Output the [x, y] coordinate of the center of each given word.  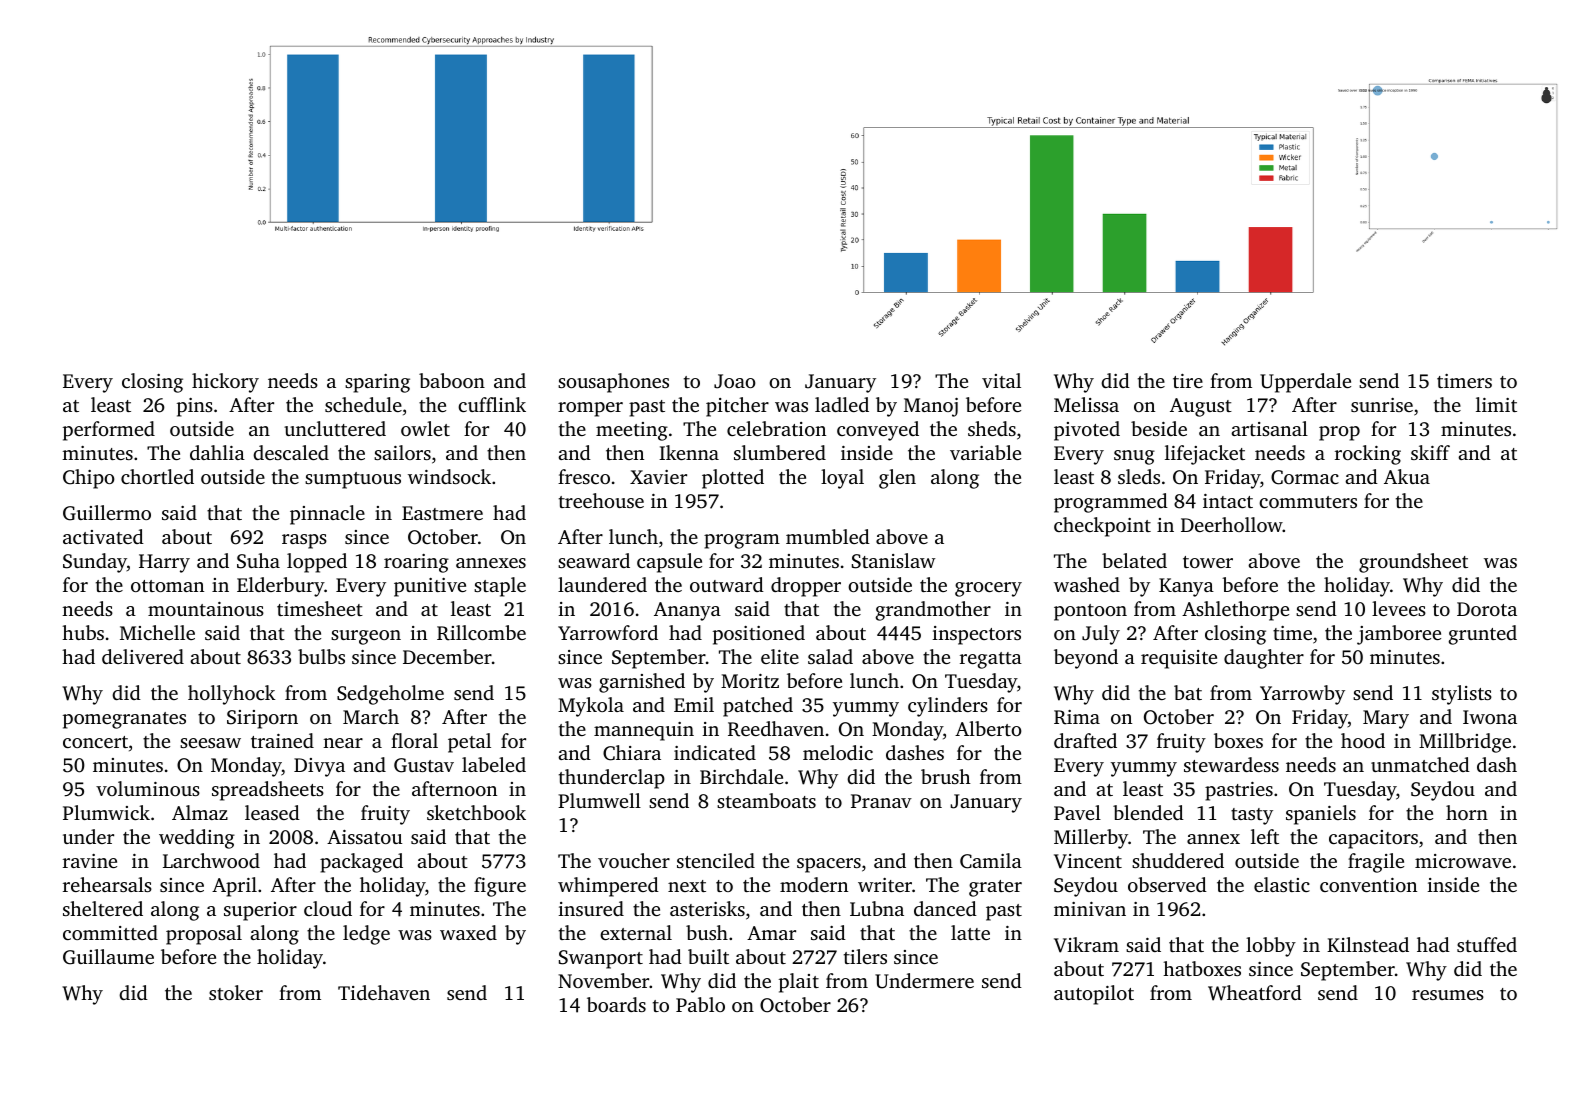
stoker [236, 992]
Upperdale [1305, 383]
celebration [776, 428]
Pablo [700, 1004]
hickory [225, 383]
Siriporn [262, 719]
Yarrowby [1302, 695]
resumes [1448, 995]
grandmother [933, 611]
